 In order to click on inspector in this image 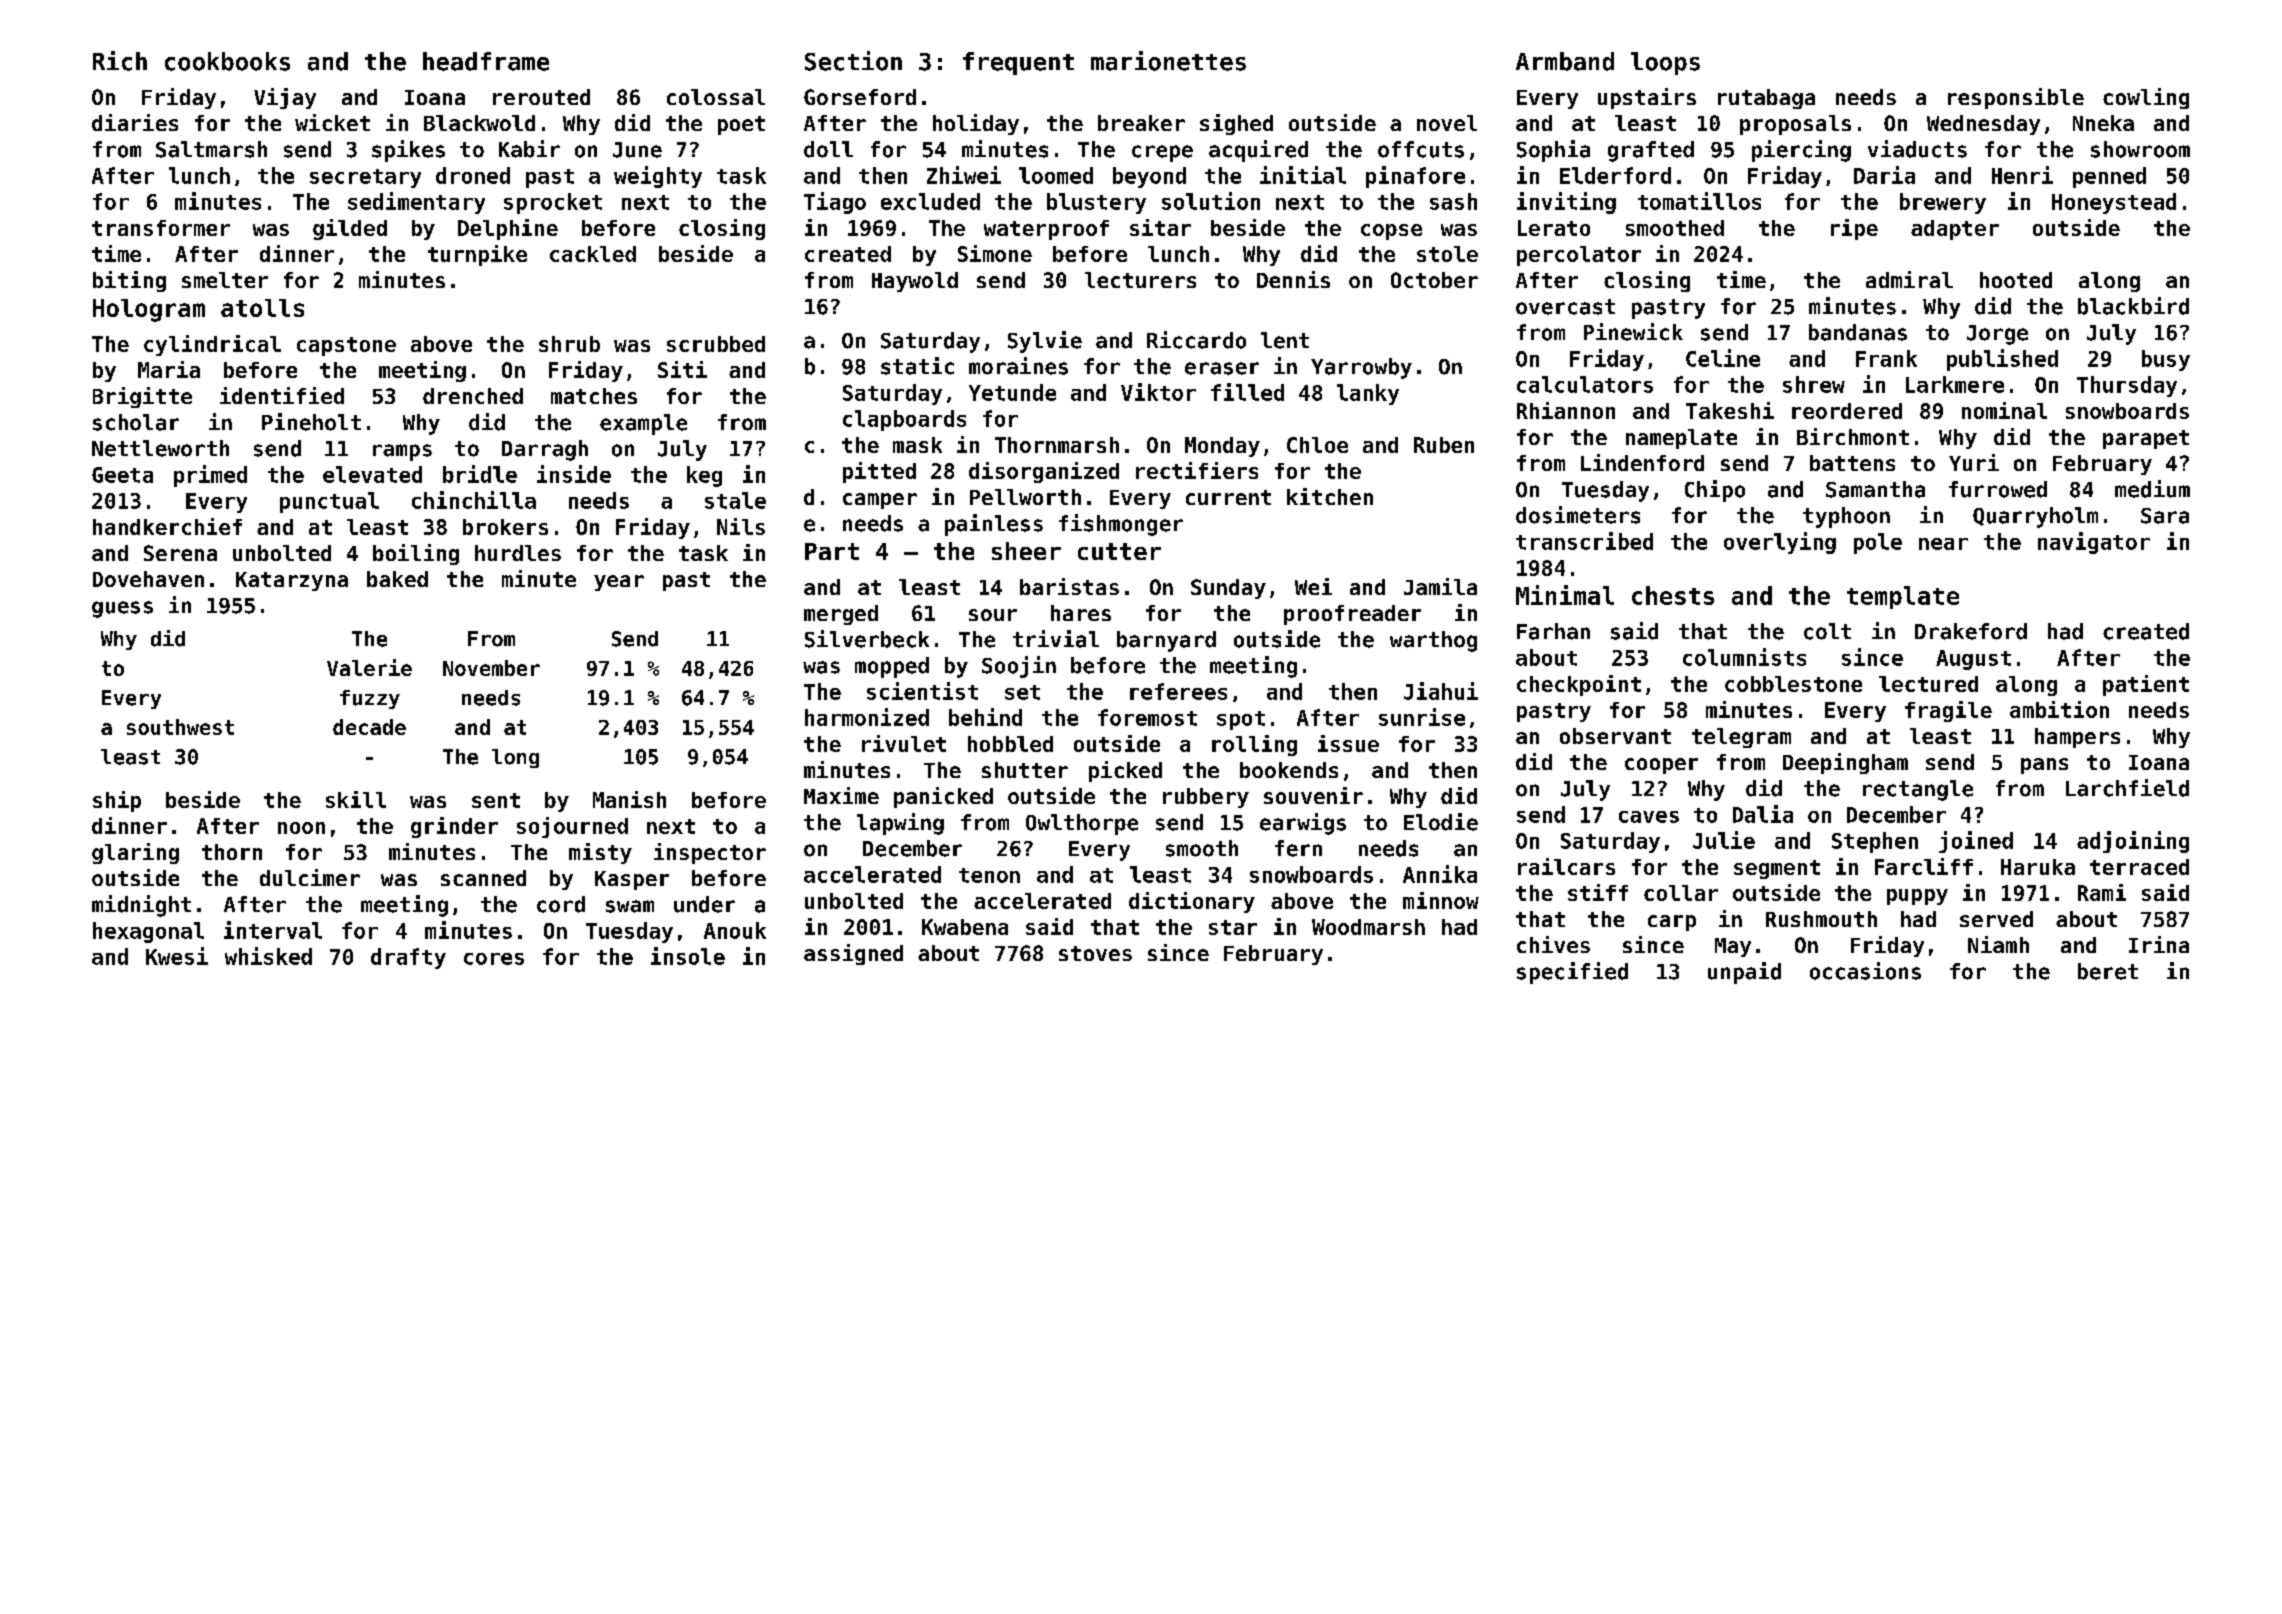, I will do `click(710, 853)`.
